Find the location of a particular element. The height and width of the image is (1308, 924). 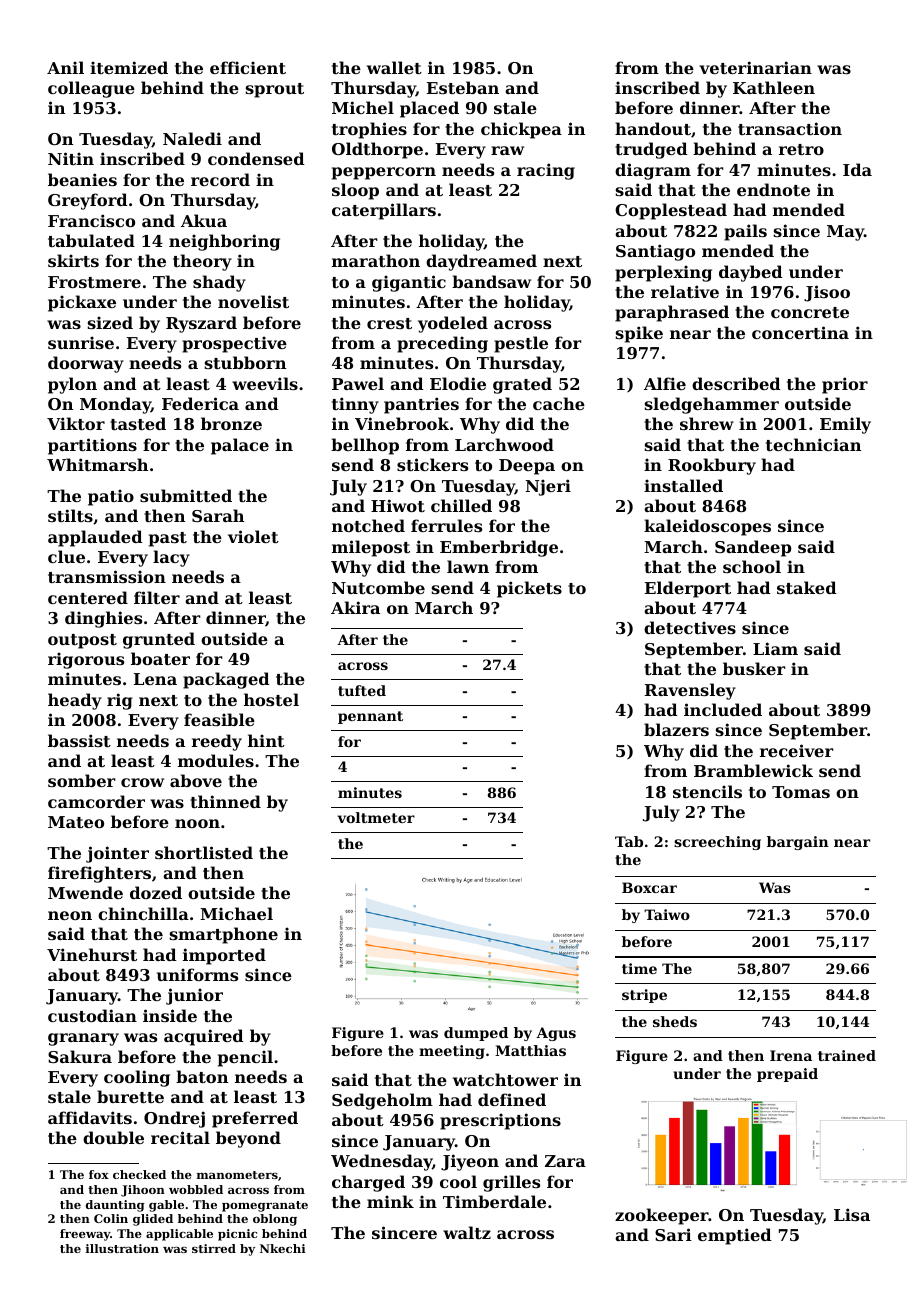

pickets is located at coordinates (529, 589).
